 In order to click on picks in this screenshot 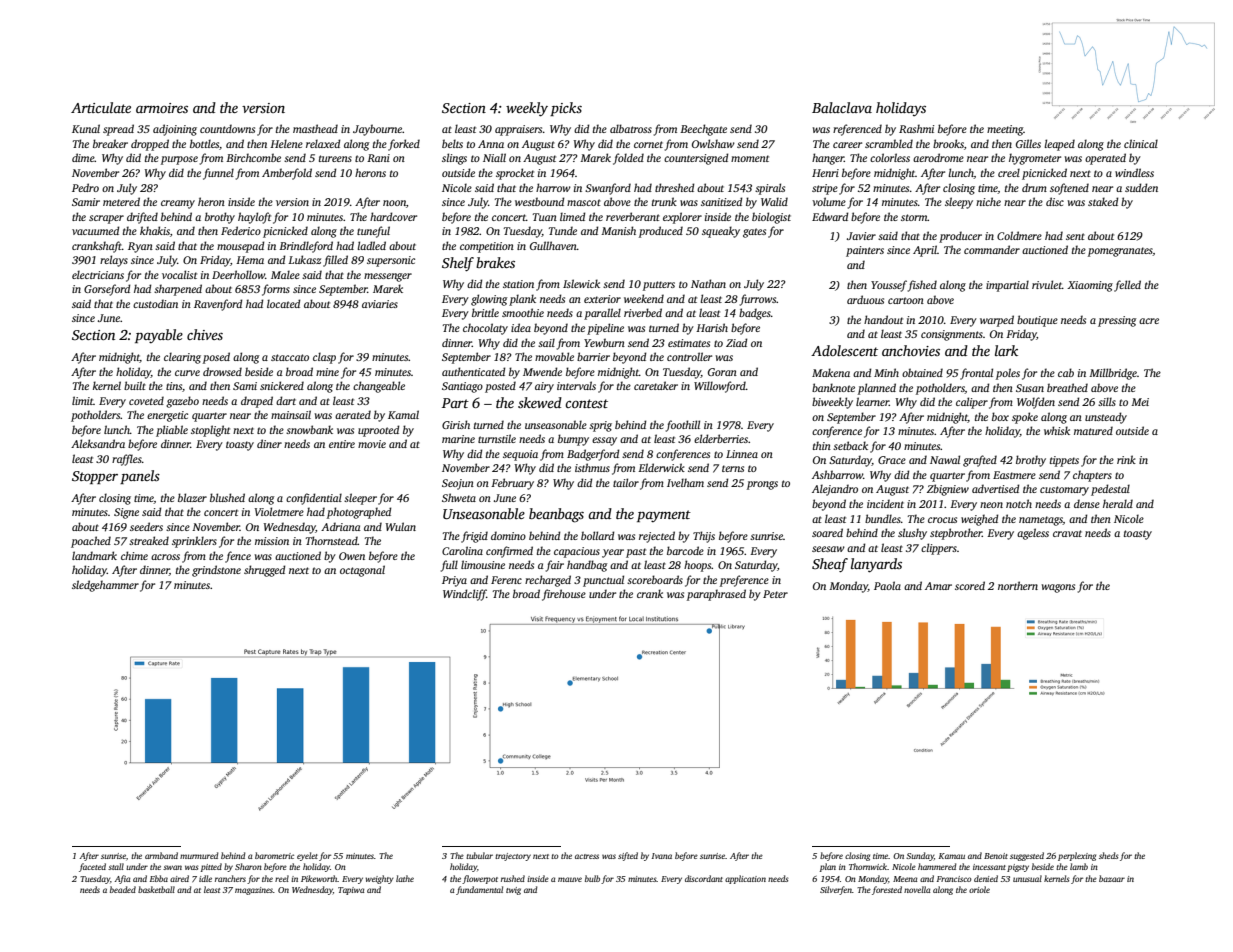, I will do `click(566, 109)`.
